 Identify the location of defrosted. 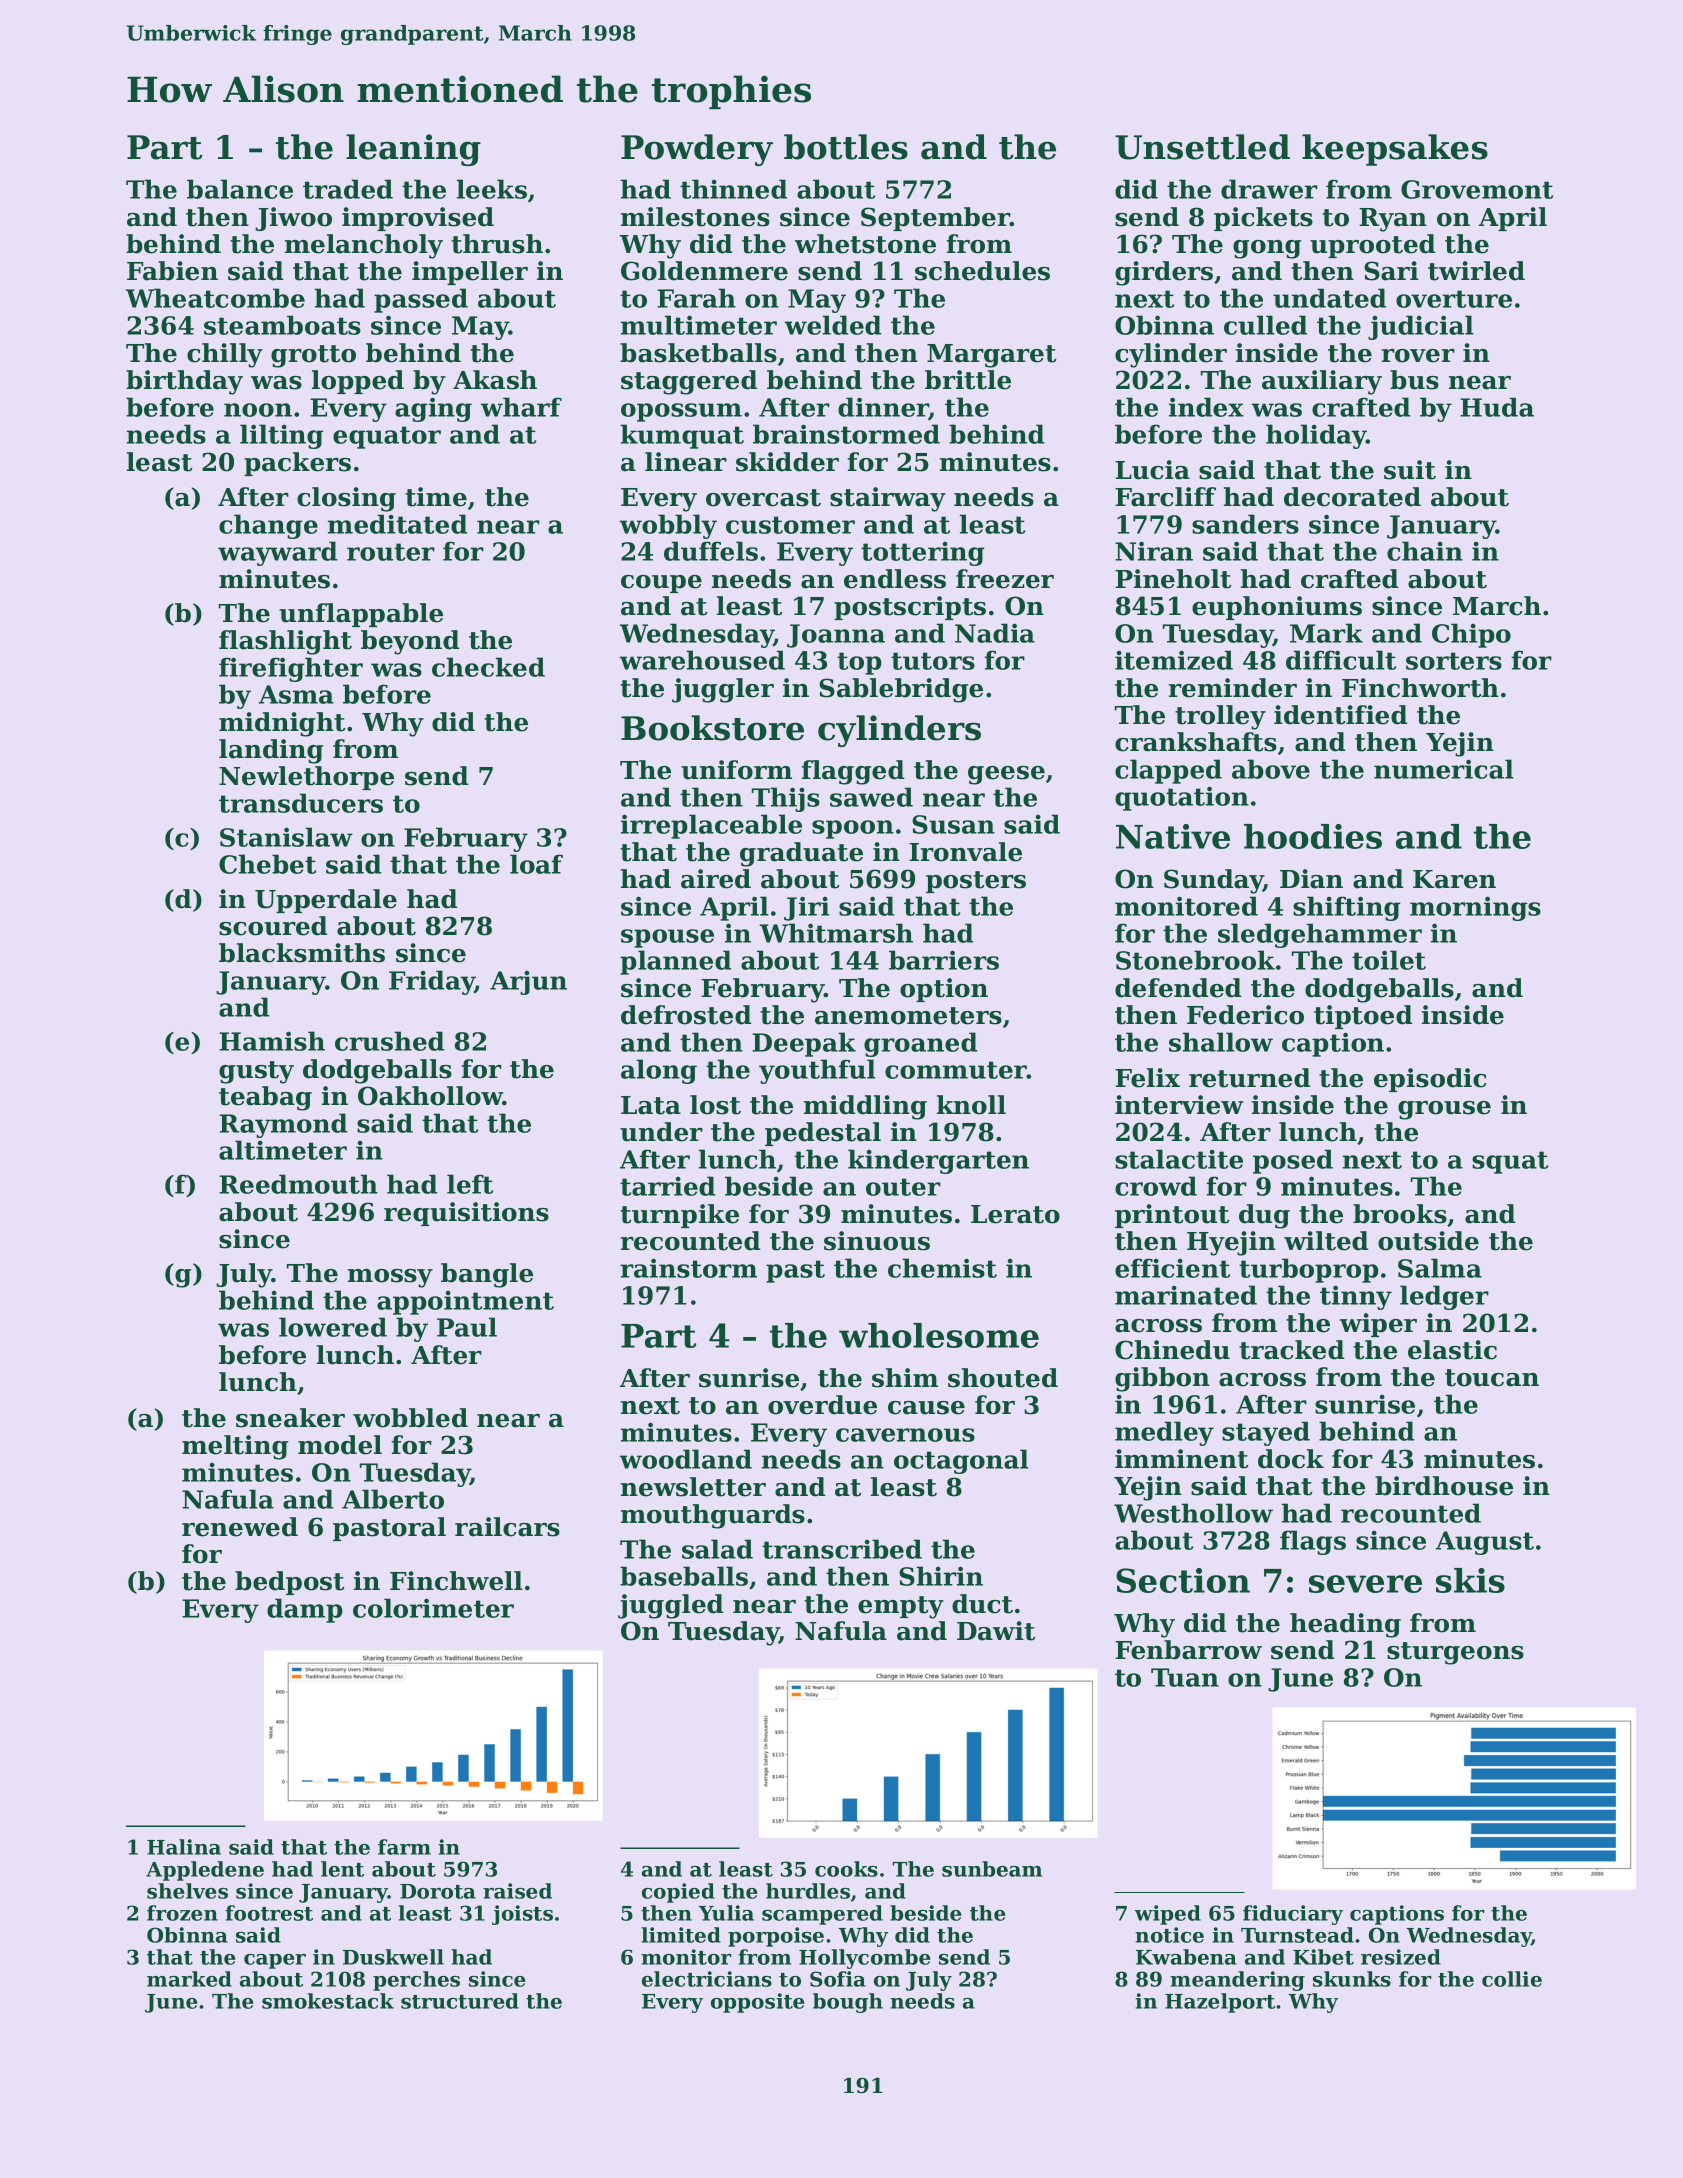
(686, 1015).
